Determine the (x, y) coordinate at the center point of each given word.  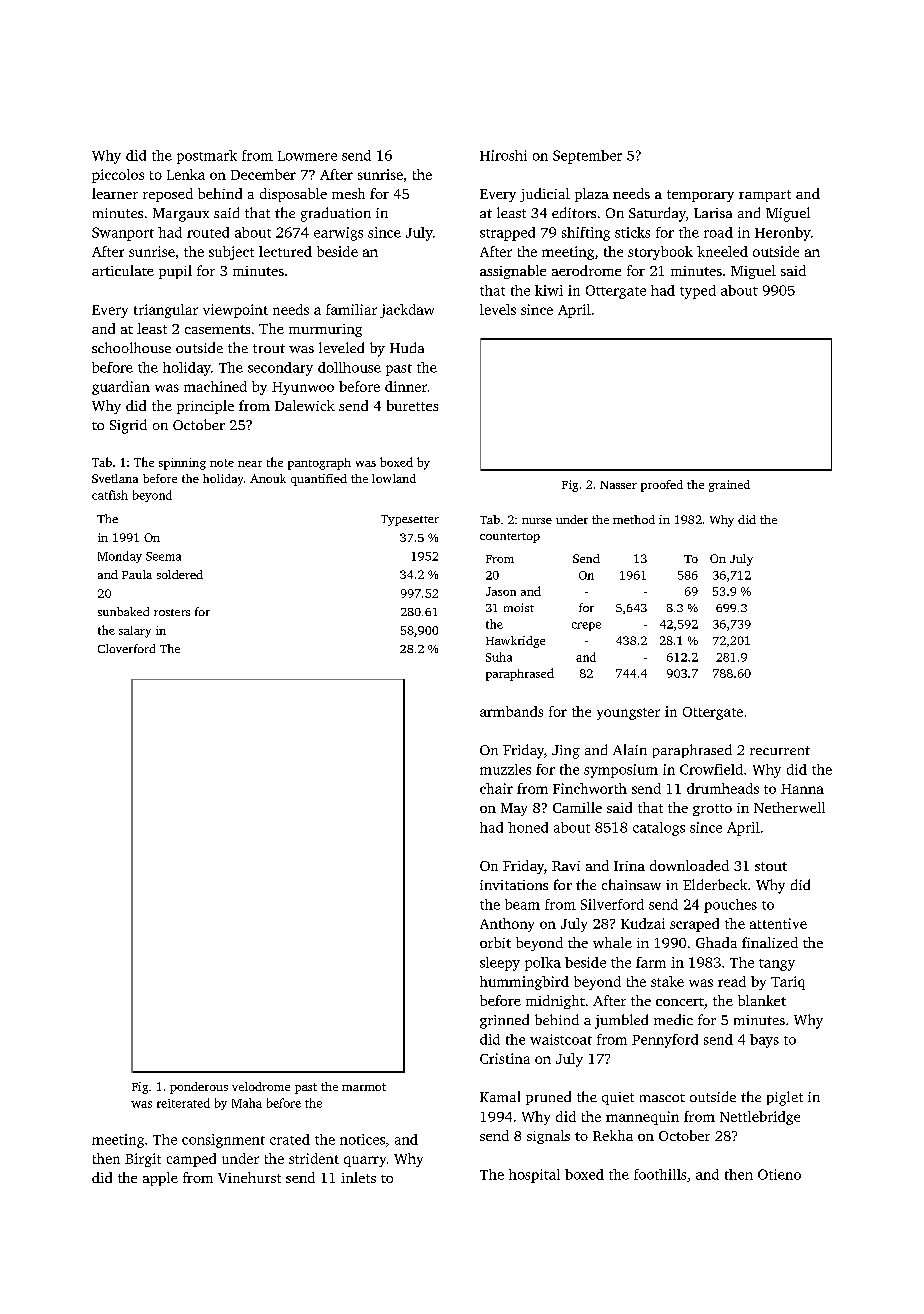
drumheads (723, 788)
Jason (501, 591)
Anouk (268, 478)
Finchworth (590, 788)
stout (771, 866)
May (514, 809)
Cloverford (126, 648)
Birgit (143, 1160)
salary (135, 632)
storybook (660, 253)
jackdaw (407, 311)
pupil (175, 272)
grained (729, 486)
